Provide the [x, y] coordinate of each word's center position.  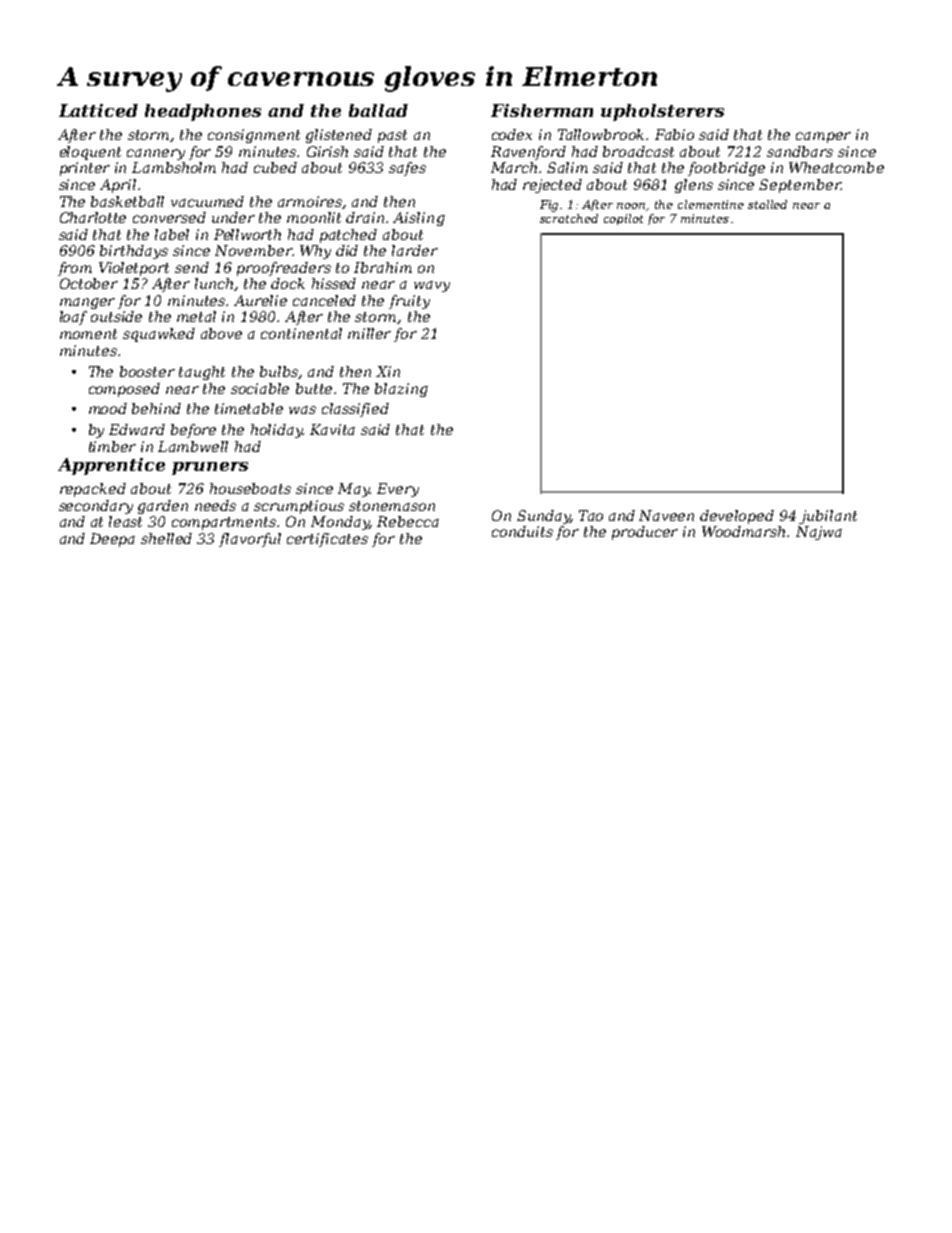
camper [823, 137]
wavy [432, 286]
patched [348, 236]
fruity [409, 302]
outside [116, 316]
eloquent [90, 153]
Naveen [666, 515]
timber [112, 446]
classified [355, 410]
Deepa [112, 540]
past [392, 136]
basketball [127, 201]
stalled [767, 204]
